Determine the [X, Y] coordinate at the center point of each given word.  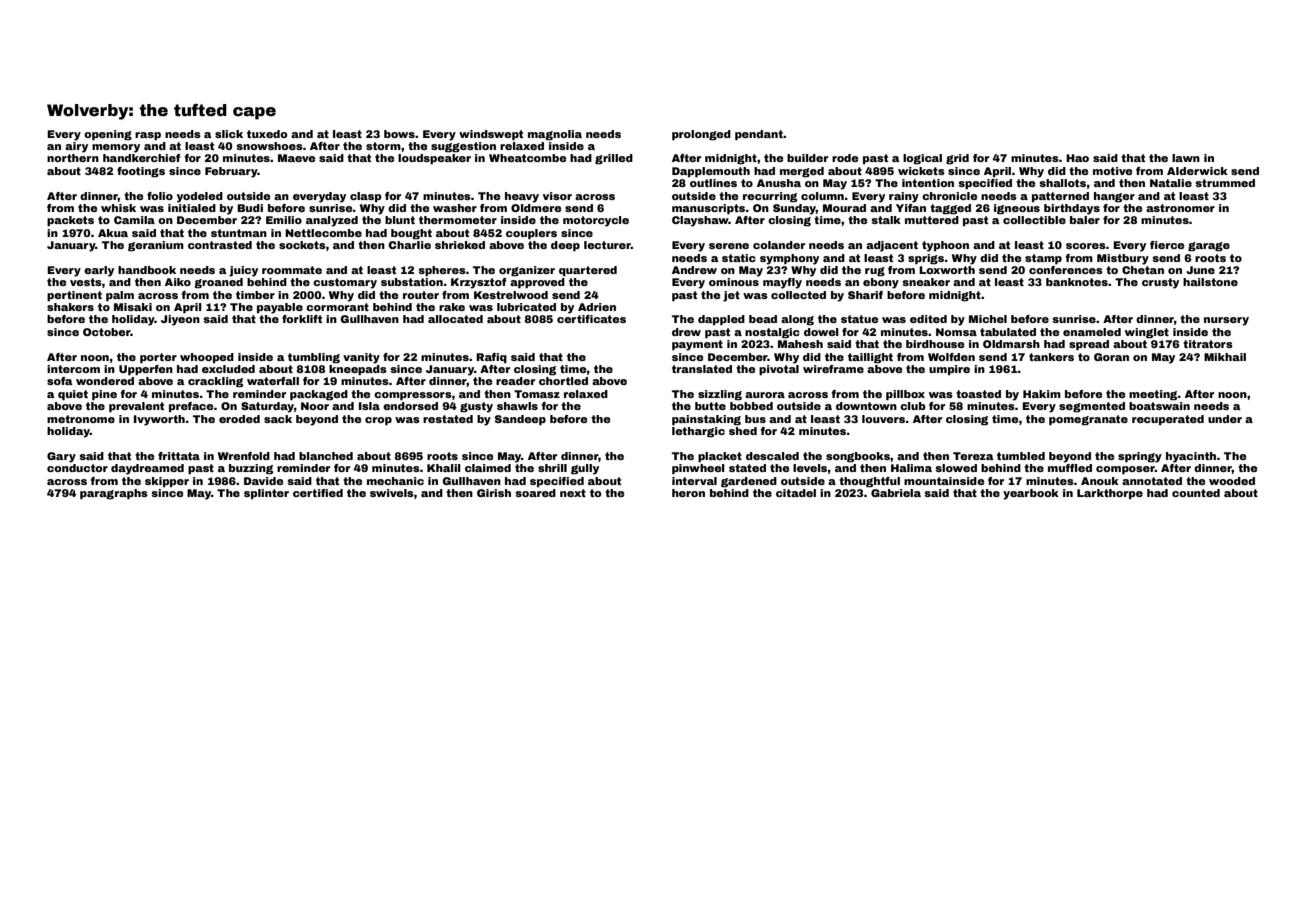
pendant [759, 135]
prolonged [701, 135]
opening [108, 135]
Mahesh [800, 344]
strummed [1225, 183]
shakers [70, 307]
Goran [1111, 357]
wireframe [833, 369]
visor [557, 196]
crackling [215, 382]
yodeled [200, 197]
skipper [167, 482]
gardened [749, 482]
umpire [949, 370]
